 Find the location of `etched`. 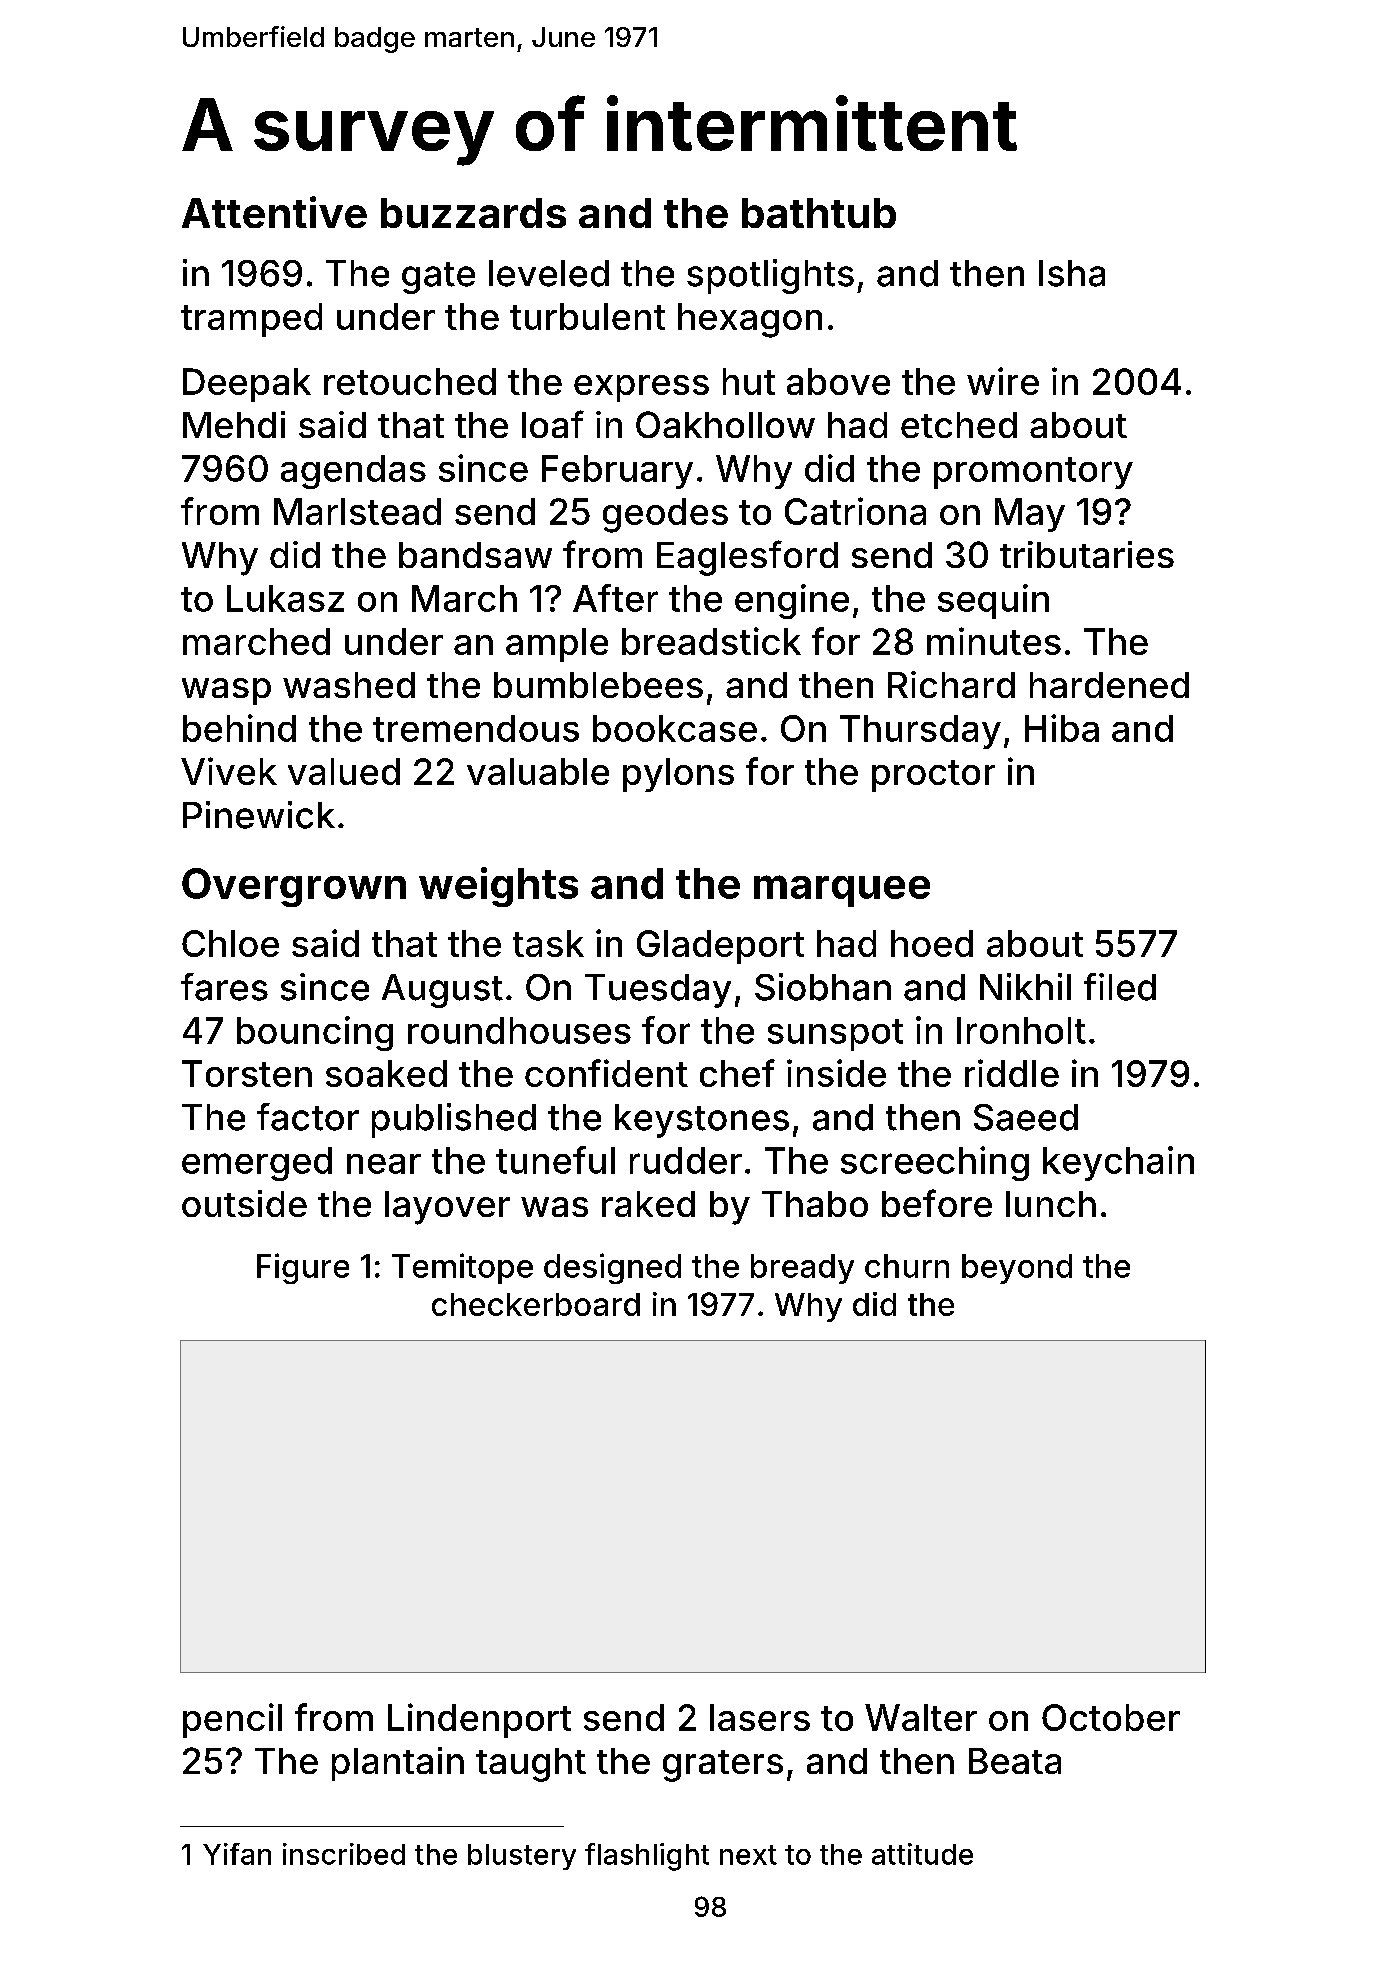

etched is located at coordinates (959, 425).
